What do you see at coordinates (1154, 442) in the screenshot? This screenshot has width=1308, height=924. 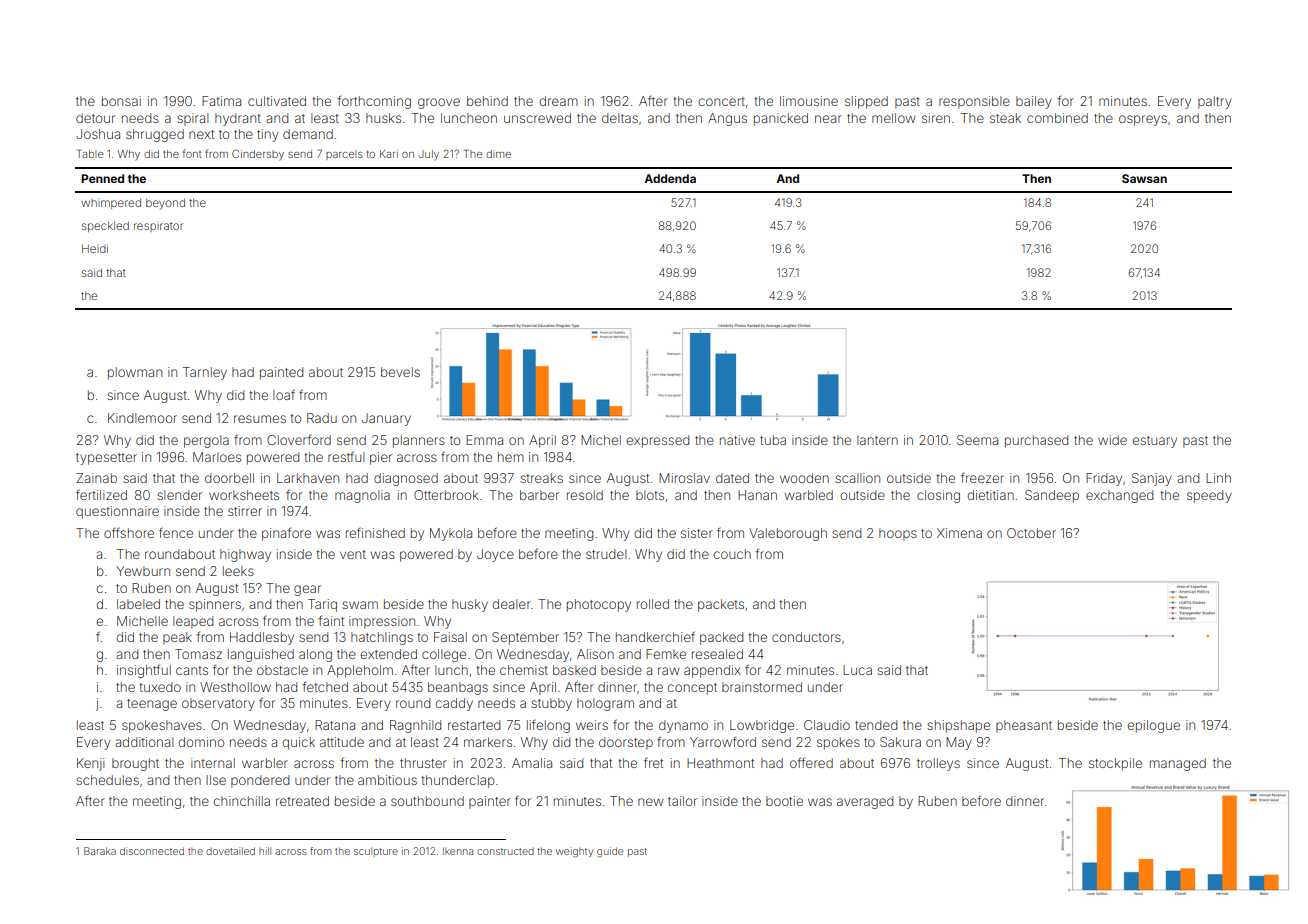 I see `estuary` at bounding box center [1154, 442].
